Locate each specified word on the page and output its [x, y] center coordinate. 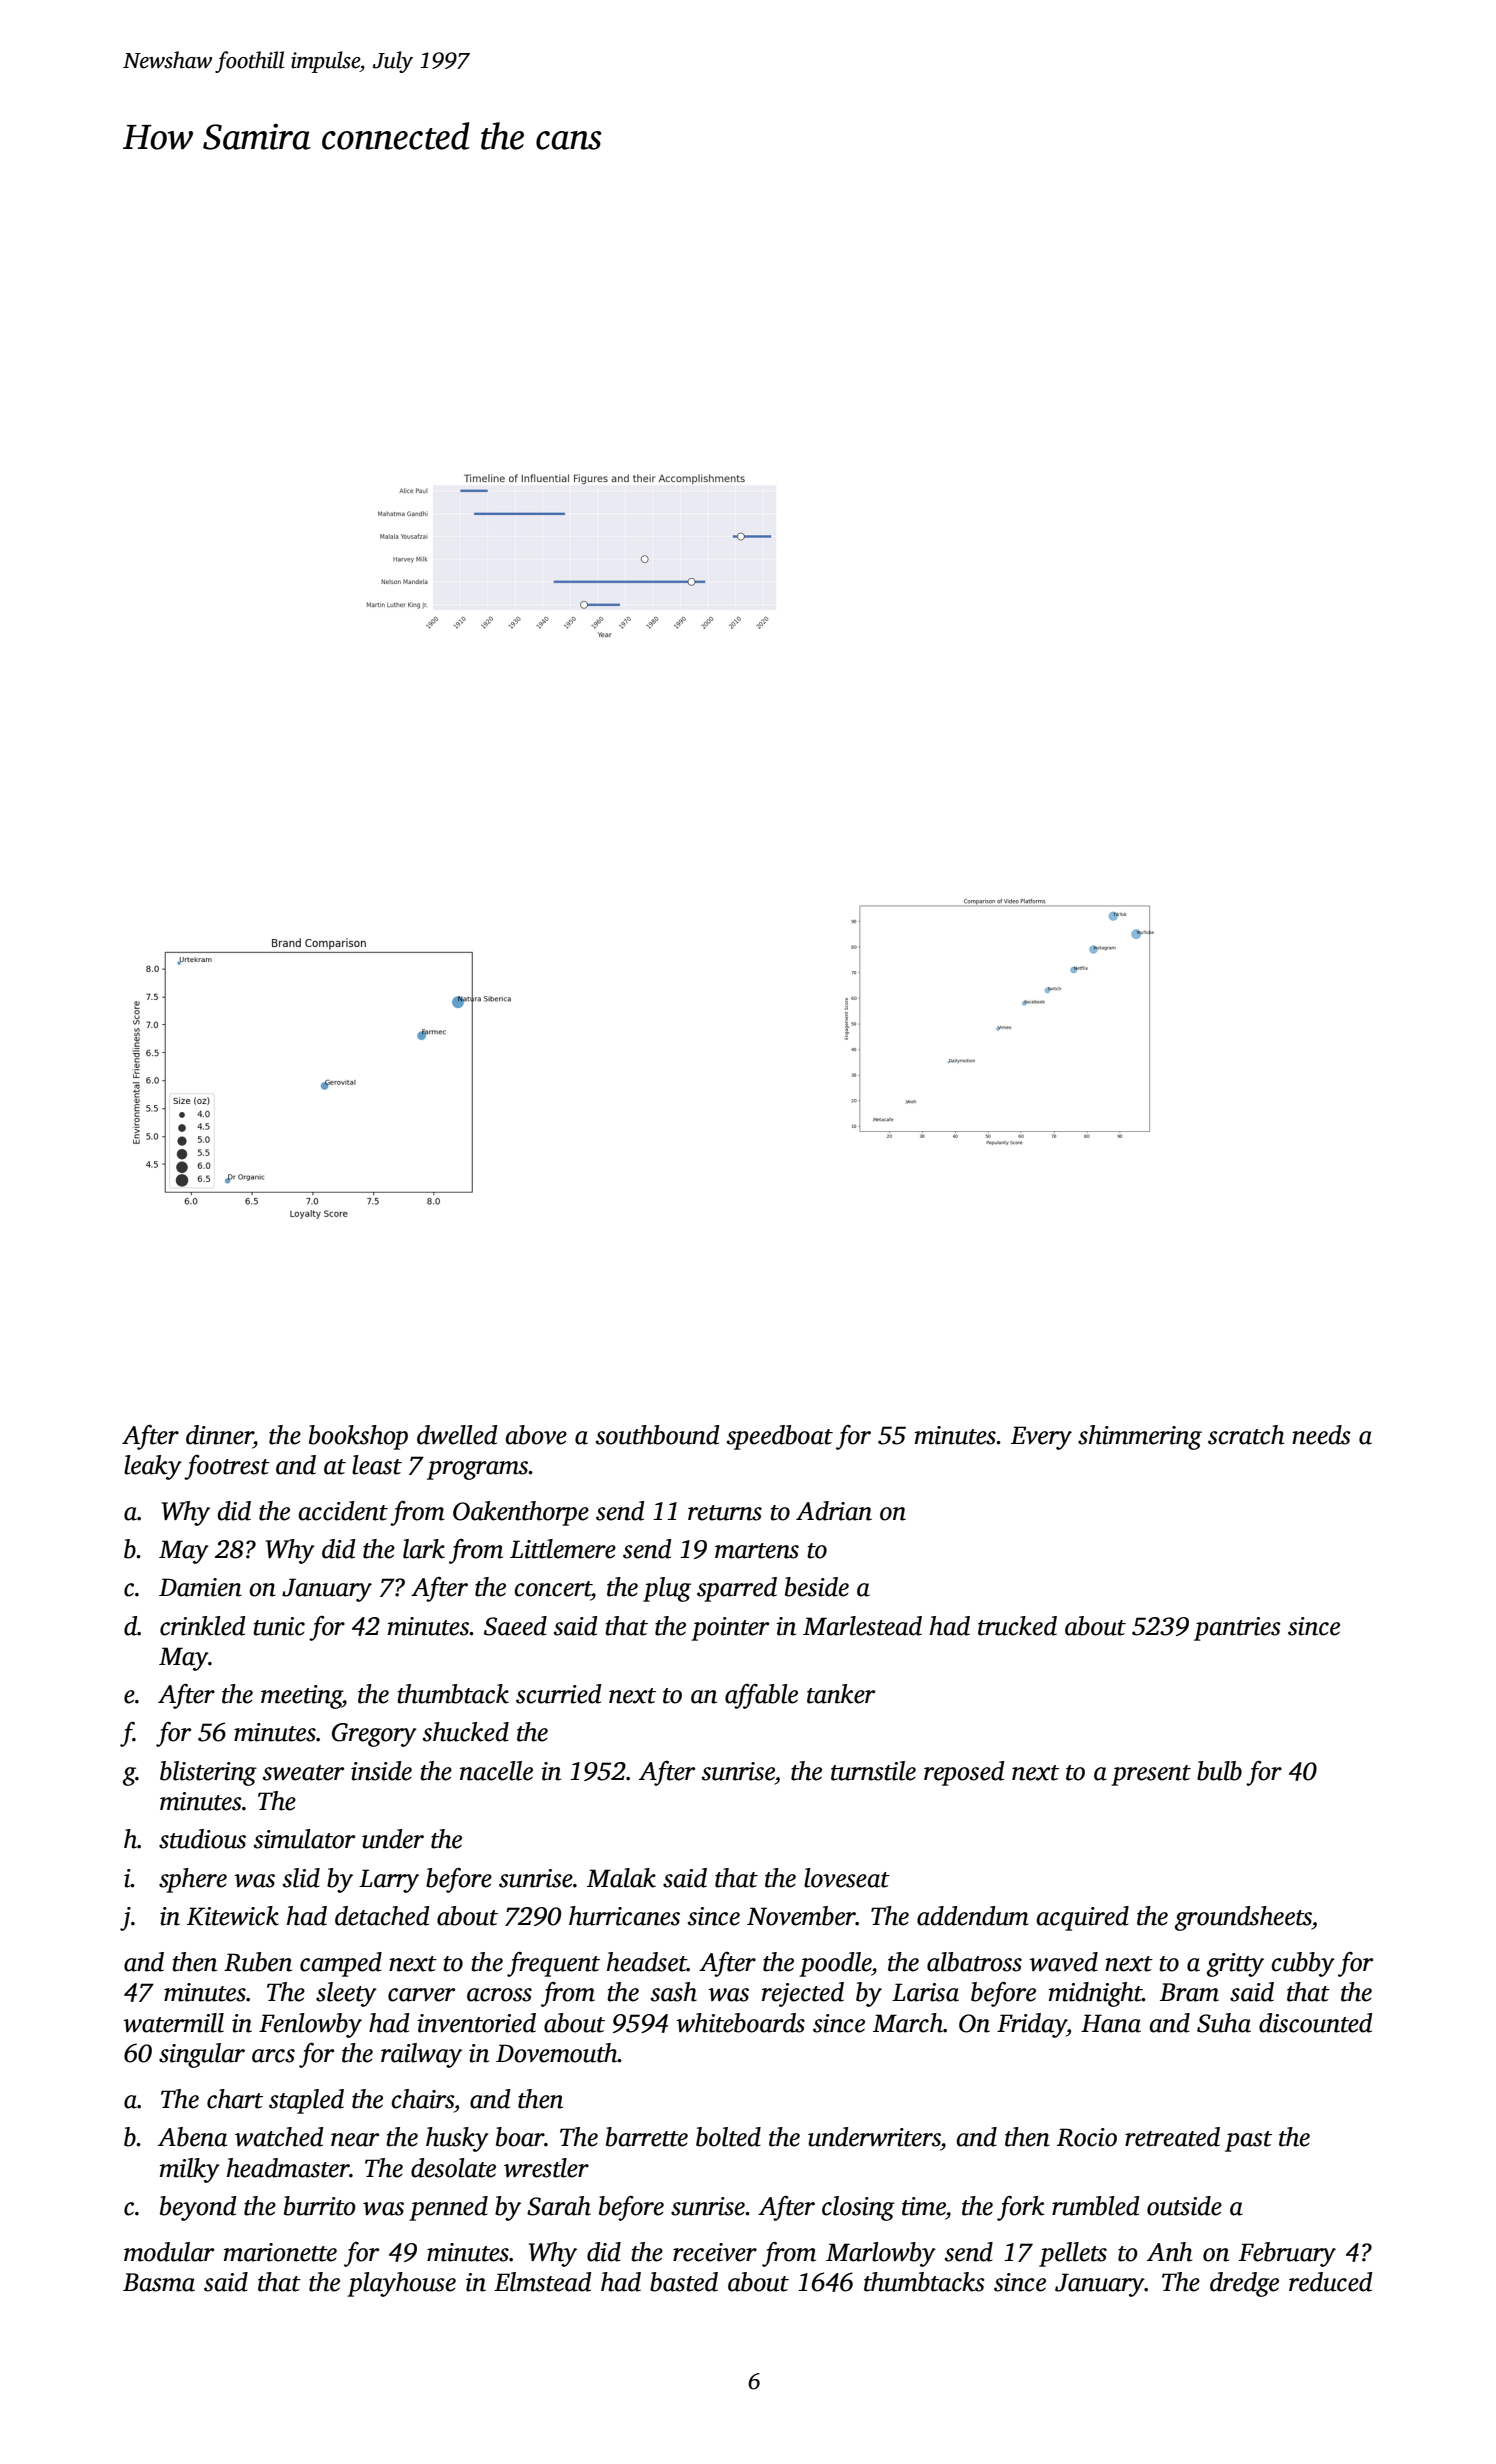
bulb [1219, 1771]
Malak [621, 1878]
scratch [1246, 1435]
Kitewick [233, 1916]
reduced [1330, 2282]
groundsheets [1243, 1918]
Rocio [1087, 2137]
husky [457, 2139]
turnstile [873, 1771]
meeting [301, 1697]
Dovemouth [557, 2053]
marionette [280, 2252]
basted [684, 2282]
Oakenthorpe [521, 1513]
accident [343, 1511]
